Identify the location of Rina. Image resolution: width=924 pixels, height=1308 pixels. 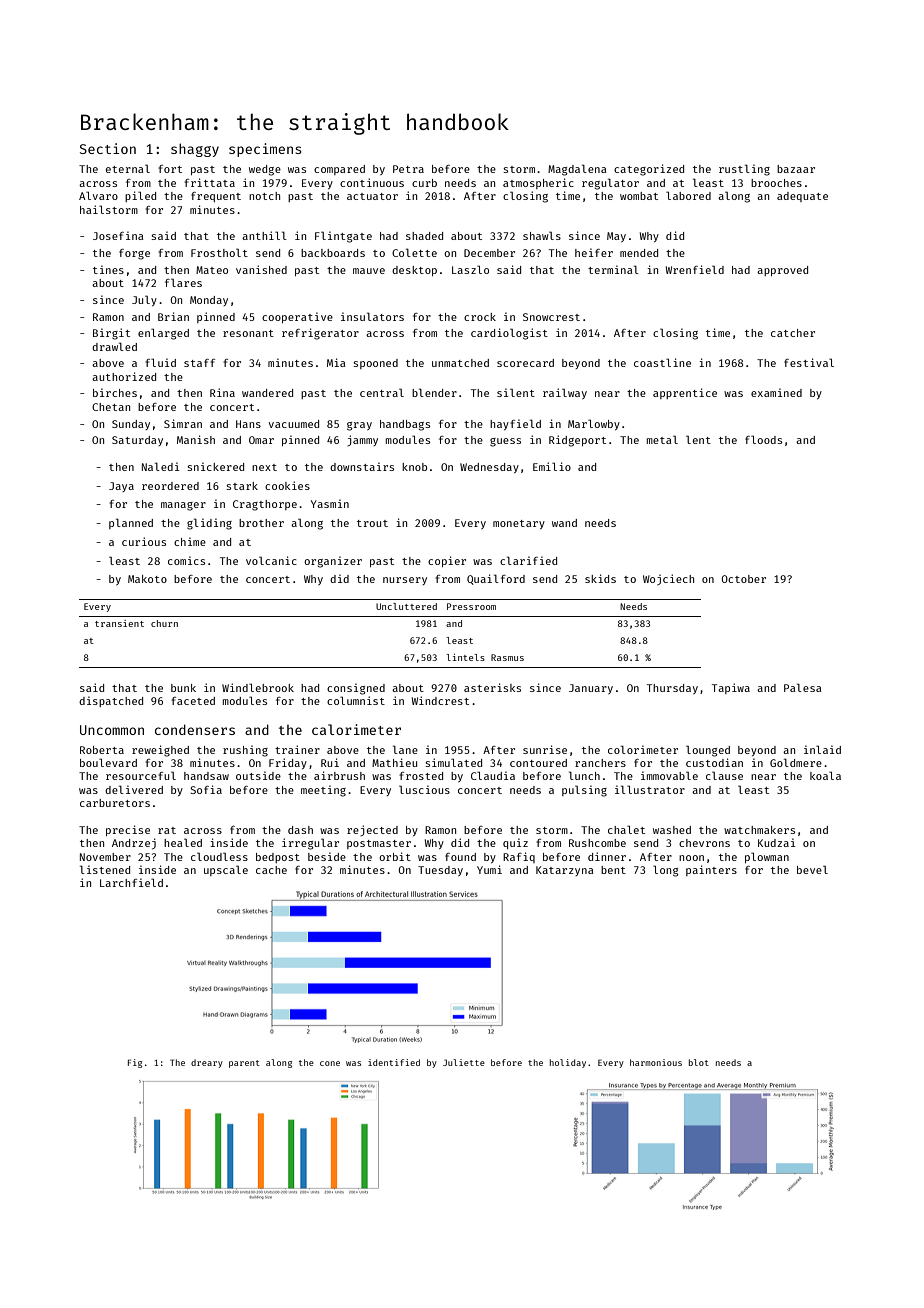
(222, 392).
